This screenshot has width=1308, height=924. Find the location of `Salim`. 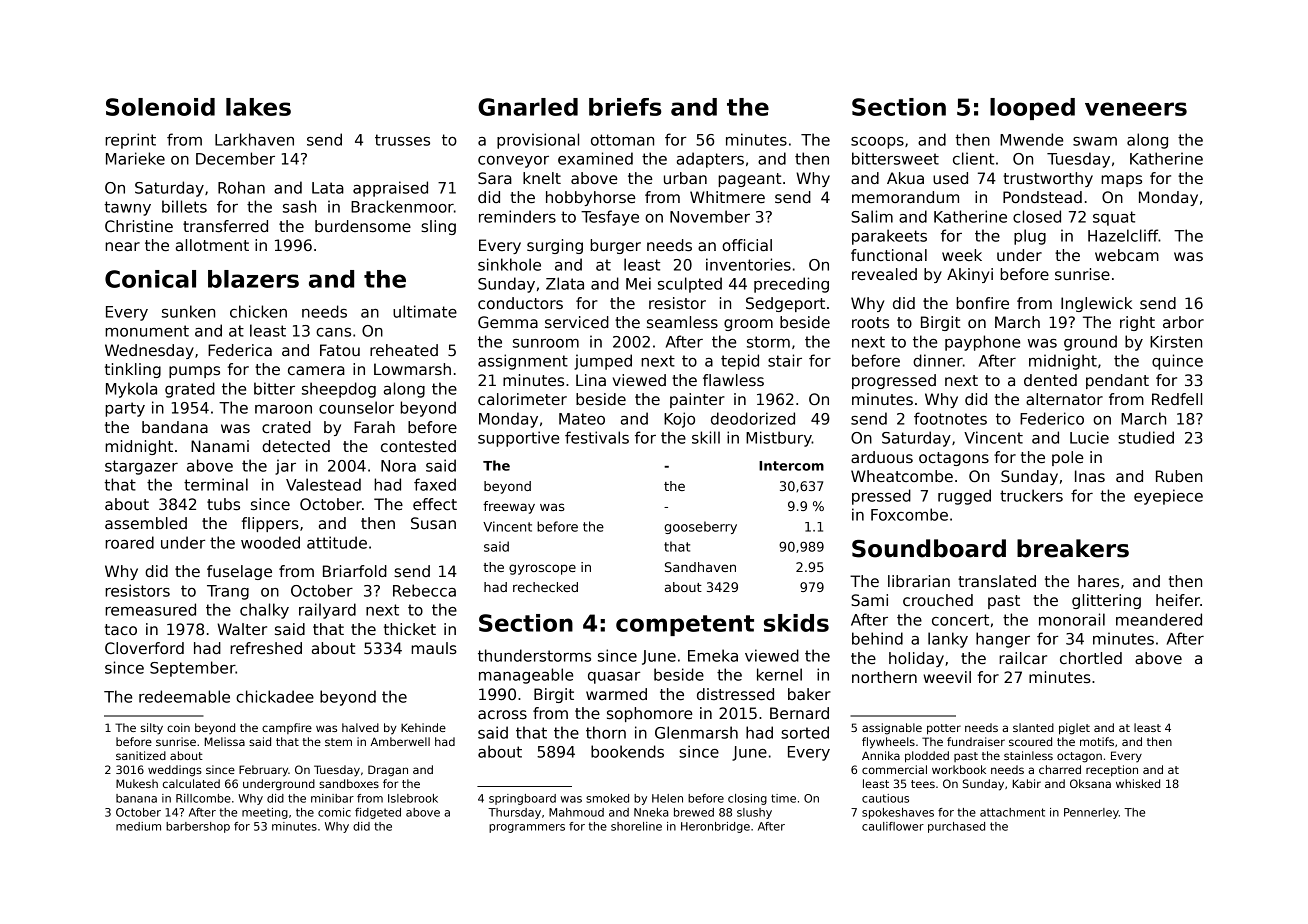

Salim is located at coordinates (872, 216).
